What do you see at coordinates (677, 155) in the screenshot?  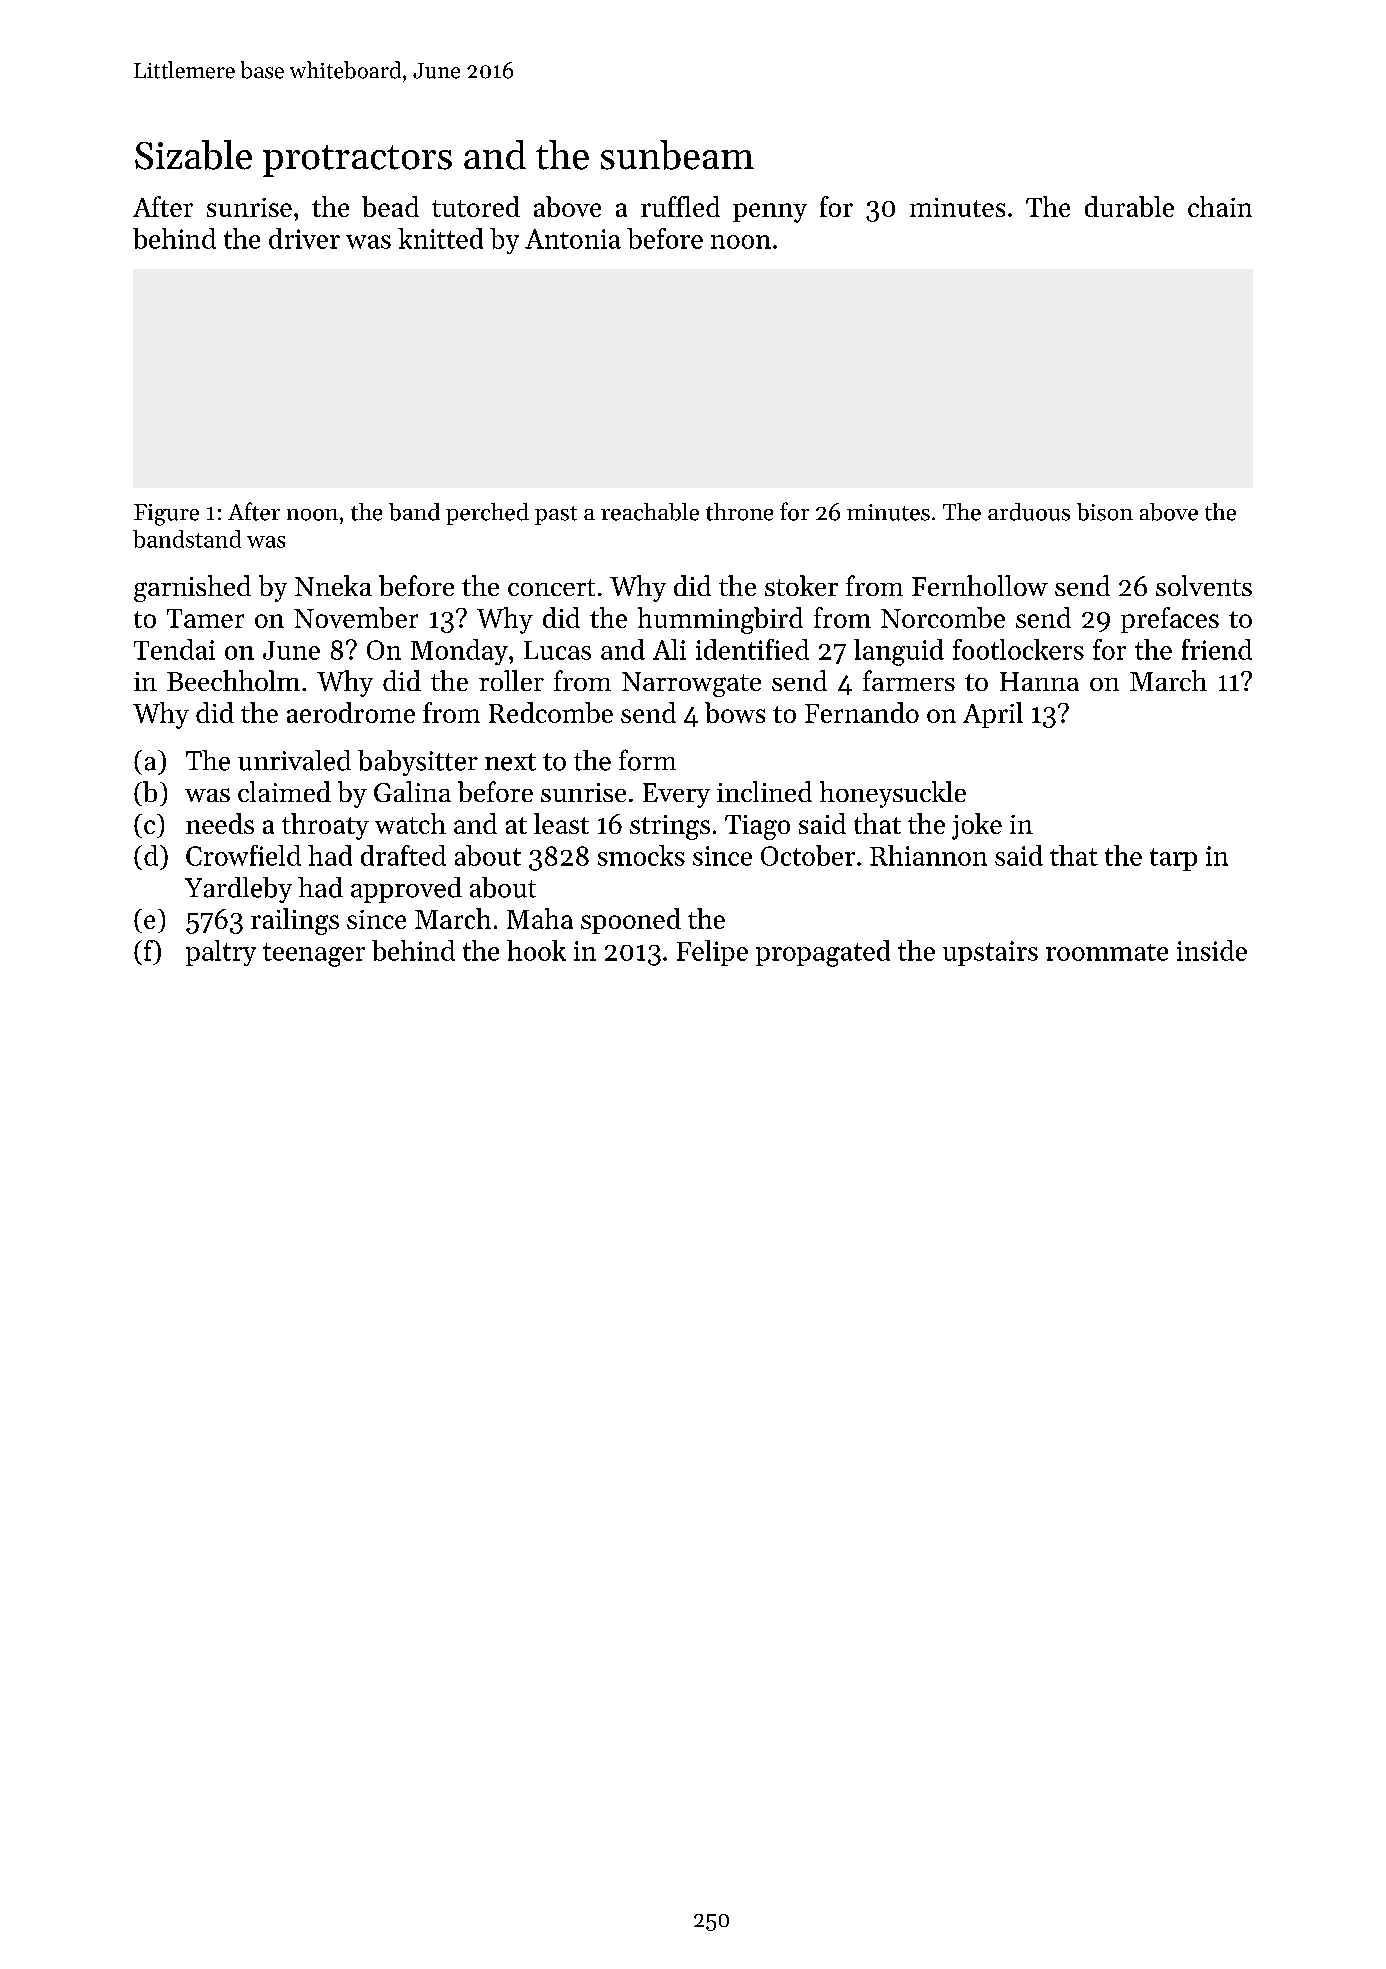 I see `sunbeam` at bounding box center [677, 155].
